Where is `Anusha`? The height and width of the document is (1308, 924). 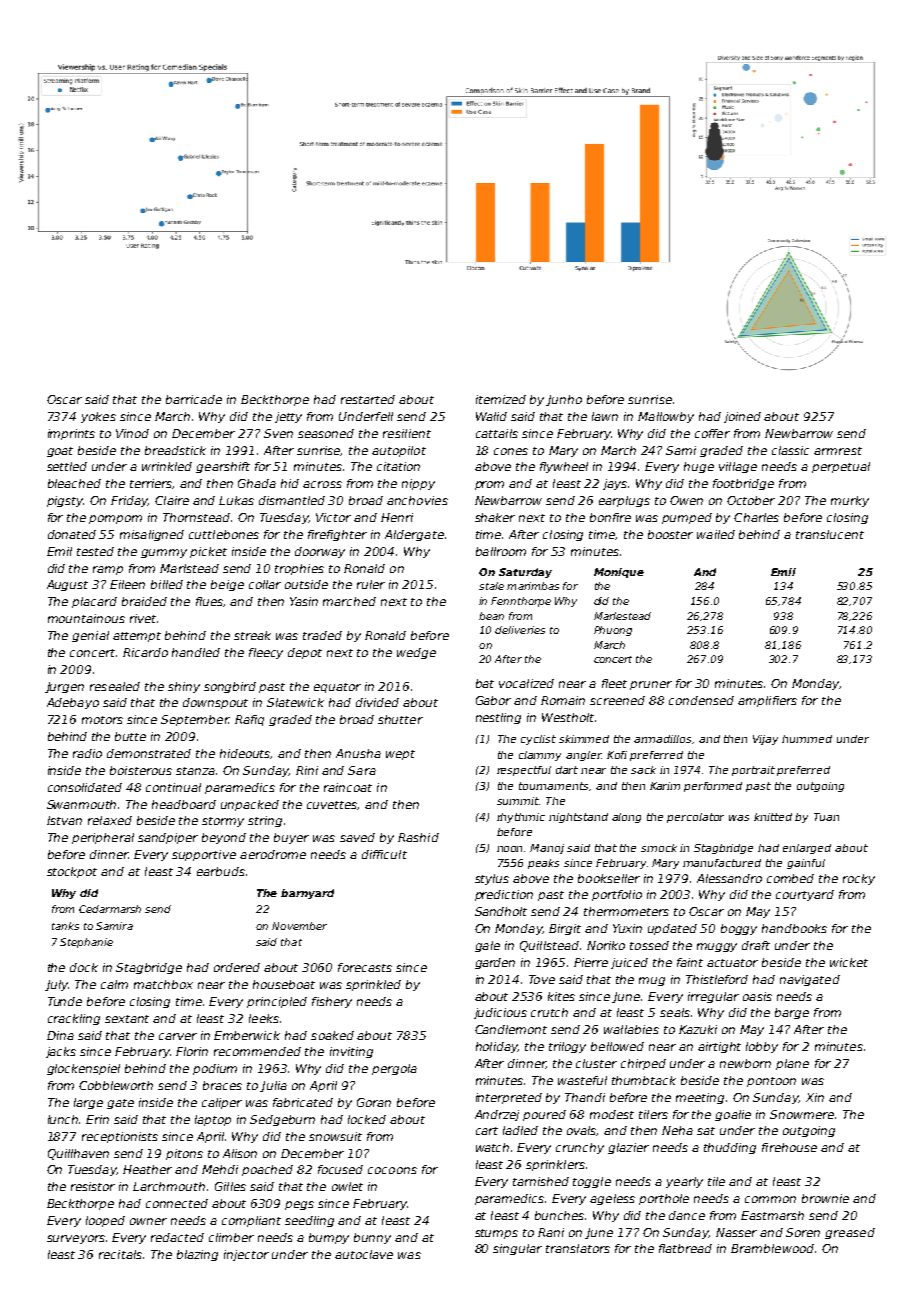 Anusha is located at coordinates (358, 753).
